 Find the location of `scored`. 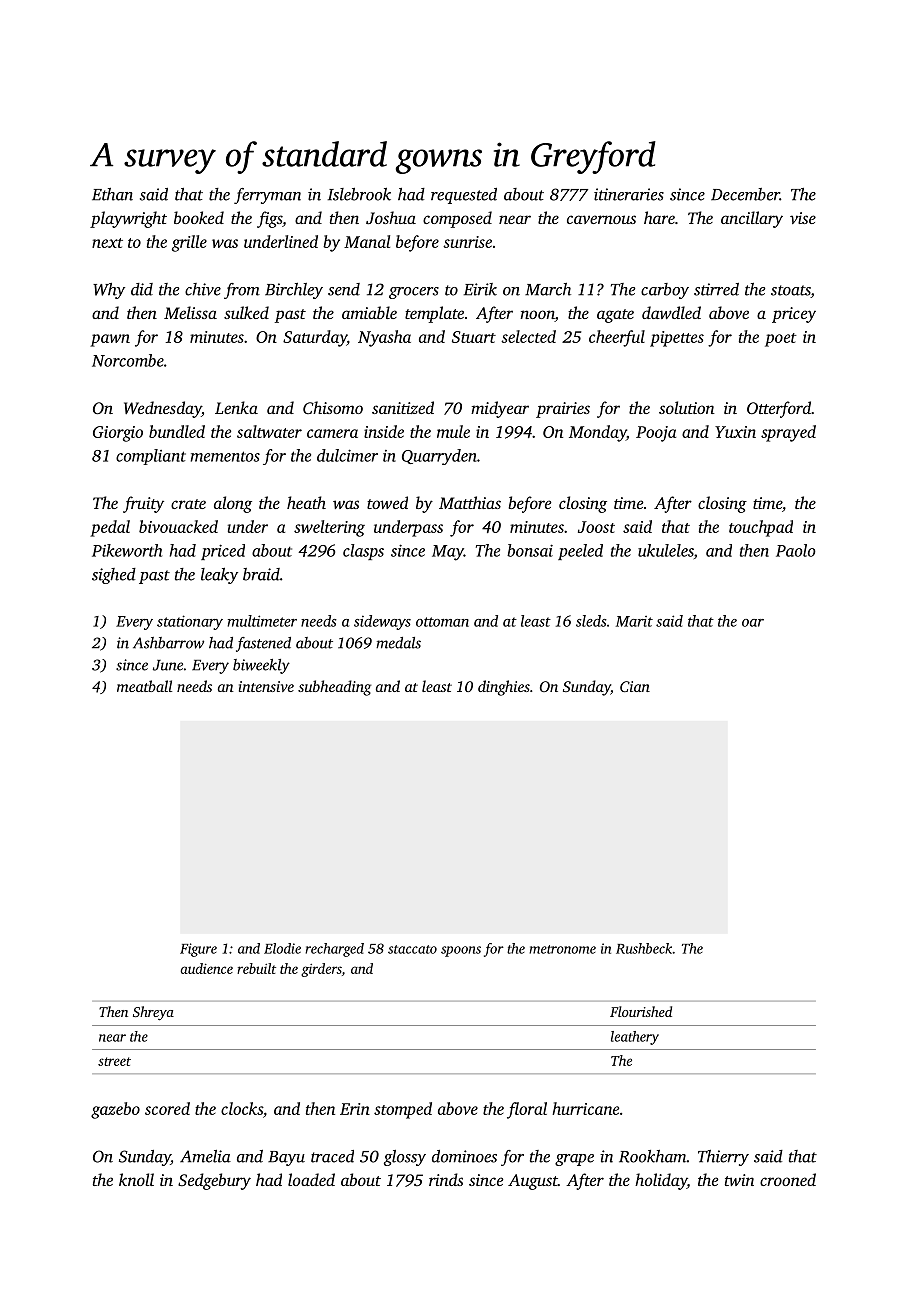

scored is located at coordinates (167, 1108).
